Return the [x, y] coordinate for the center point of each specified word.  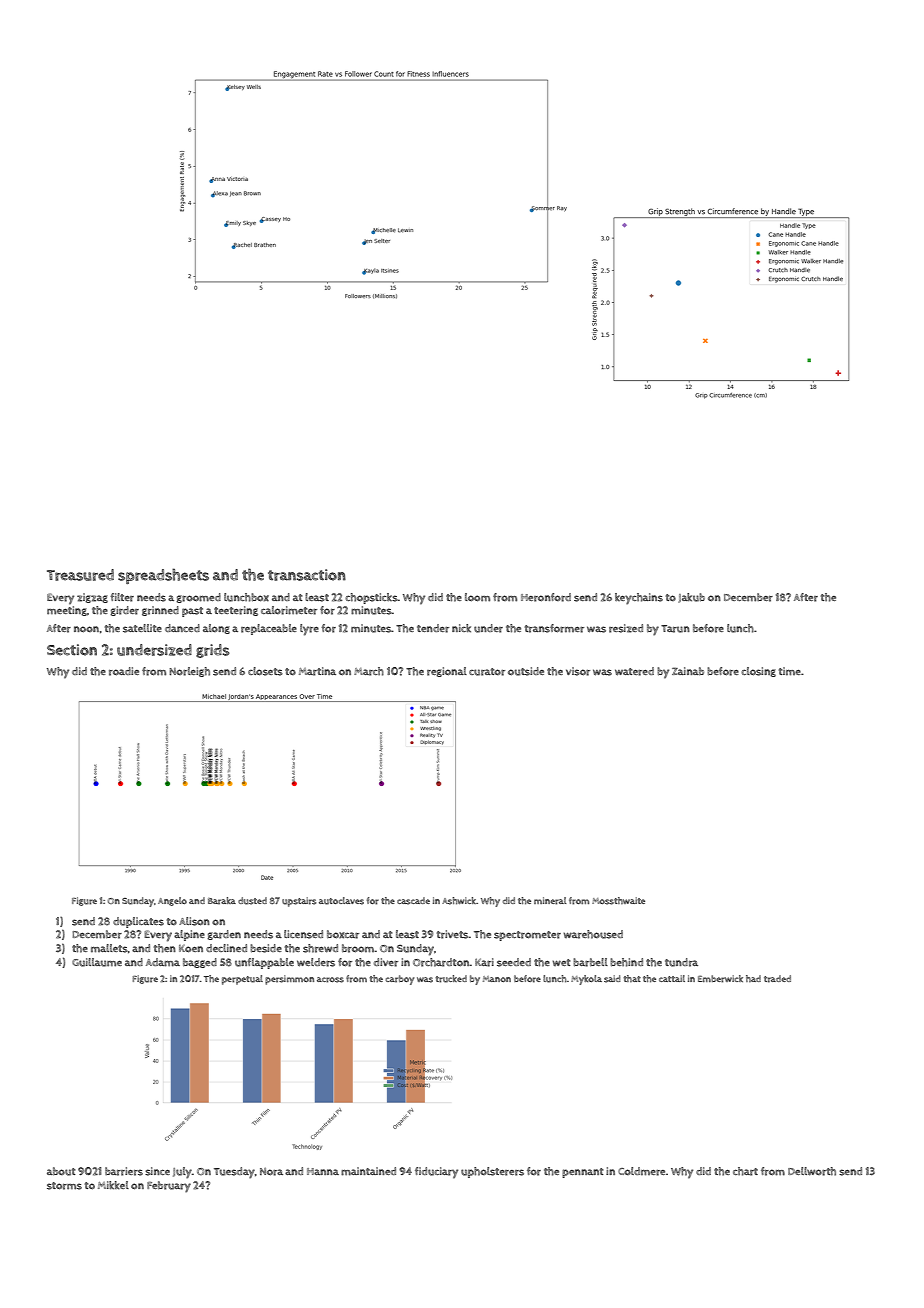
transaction [307, 575]
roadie [124, 671]
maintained [368, 1171]
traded [777, 979]
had [753, 978]
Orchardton [441, 962]
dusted [252, 901]
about [61, 1171]
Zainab [688, 671]
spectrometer [527, 936]
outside [526, 671]
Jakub [691, 598]
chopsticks [371, 598]
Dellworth [812, 1171]
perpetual [242, 980]
